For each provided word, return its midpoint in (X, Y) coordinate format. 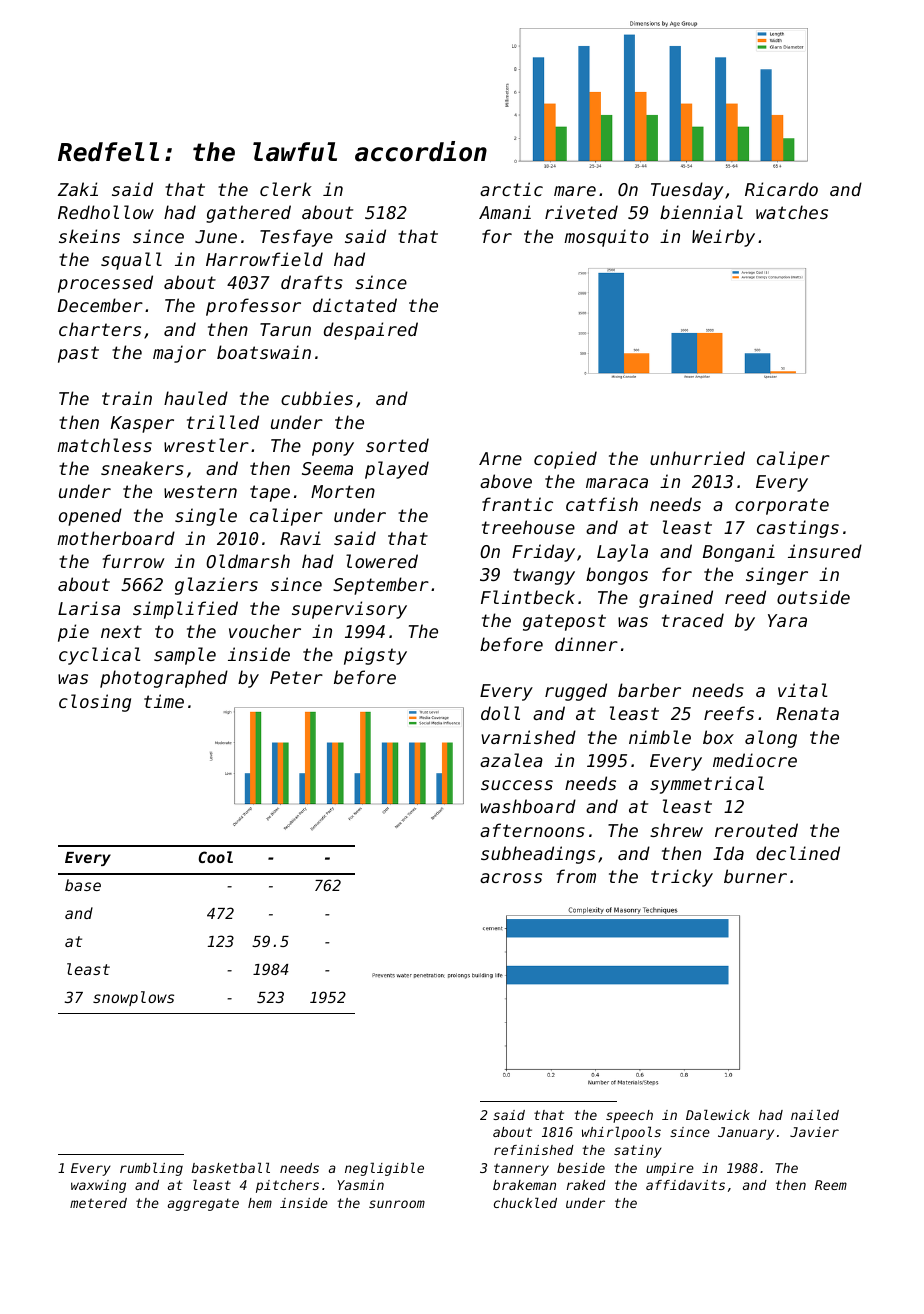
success (517, 785)
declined (798, 853)
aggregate (203, 1204)
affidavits (685, 1185)
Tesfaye (296, 238)
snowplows (133, 998)
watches (792, 212)
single (206, 517)
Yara (787, 620)
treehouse (528, 527)
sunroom (397, 1204)
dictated (355, 305)
